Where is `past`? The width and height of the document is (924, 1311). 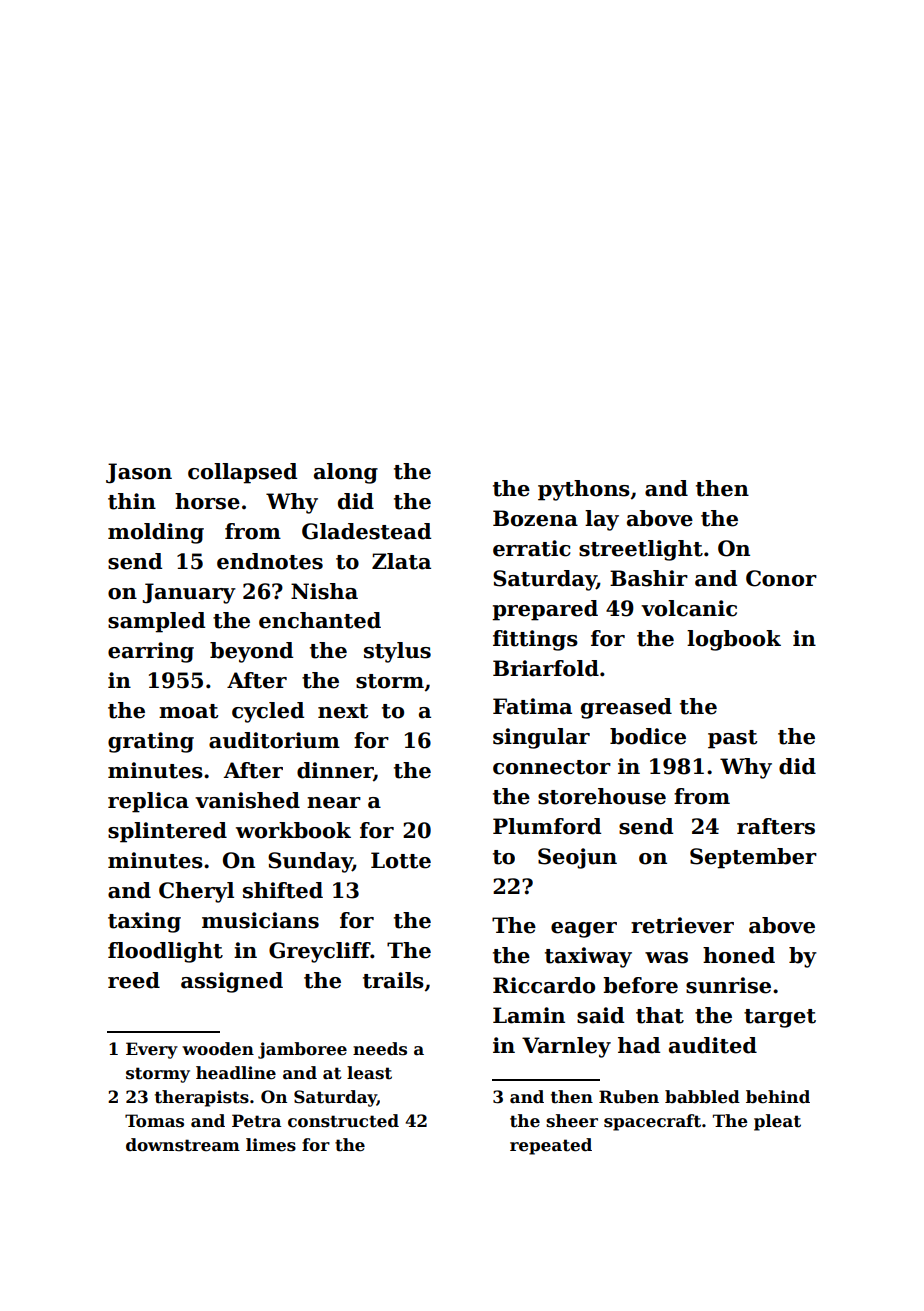 past is located at coordinates (732, 739).
